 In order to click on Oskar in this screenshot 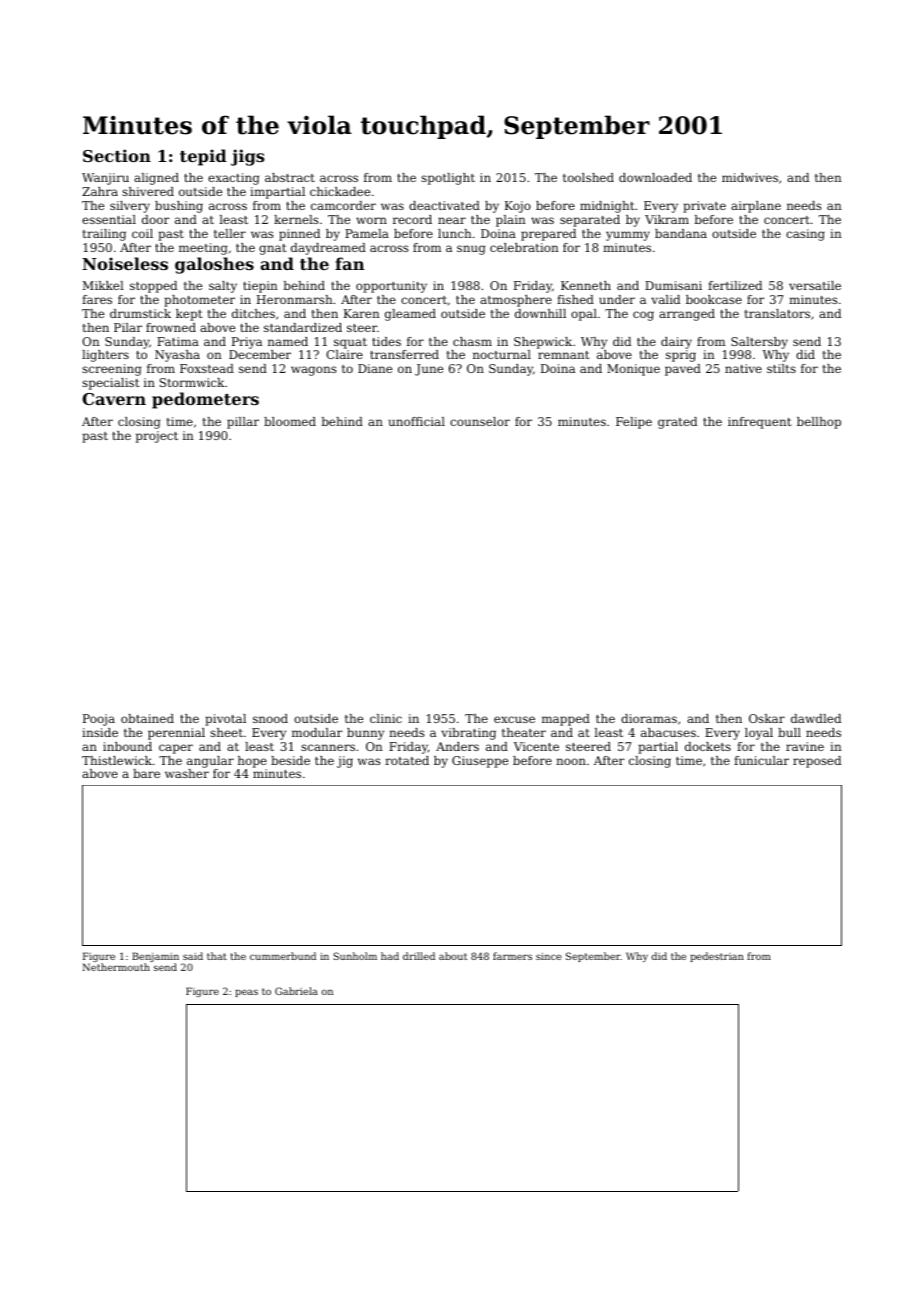, I will do `click(767, 718)`.
